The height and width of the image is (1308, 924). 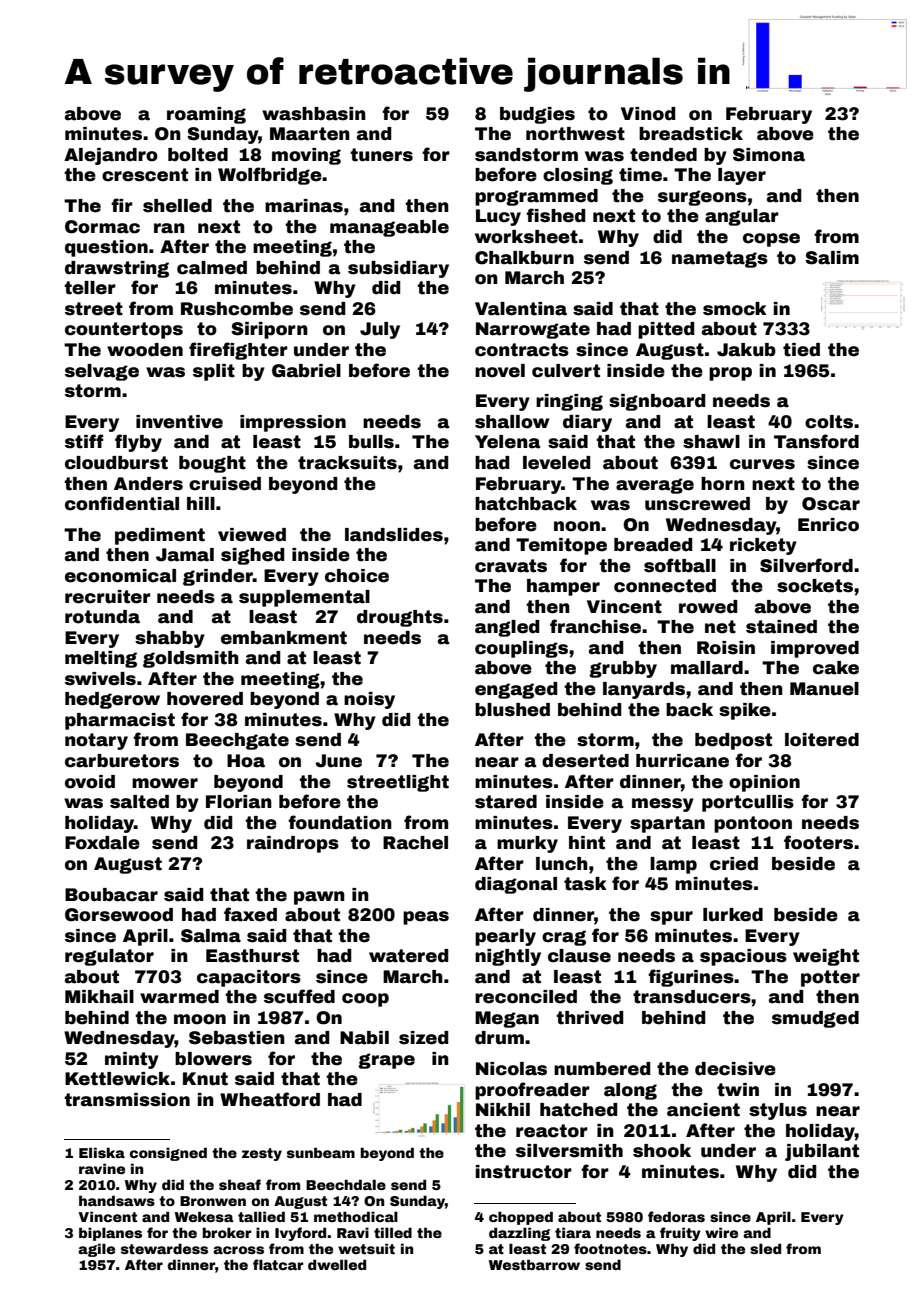 I want to click on Eliska, so click(x=102, y=1152).
